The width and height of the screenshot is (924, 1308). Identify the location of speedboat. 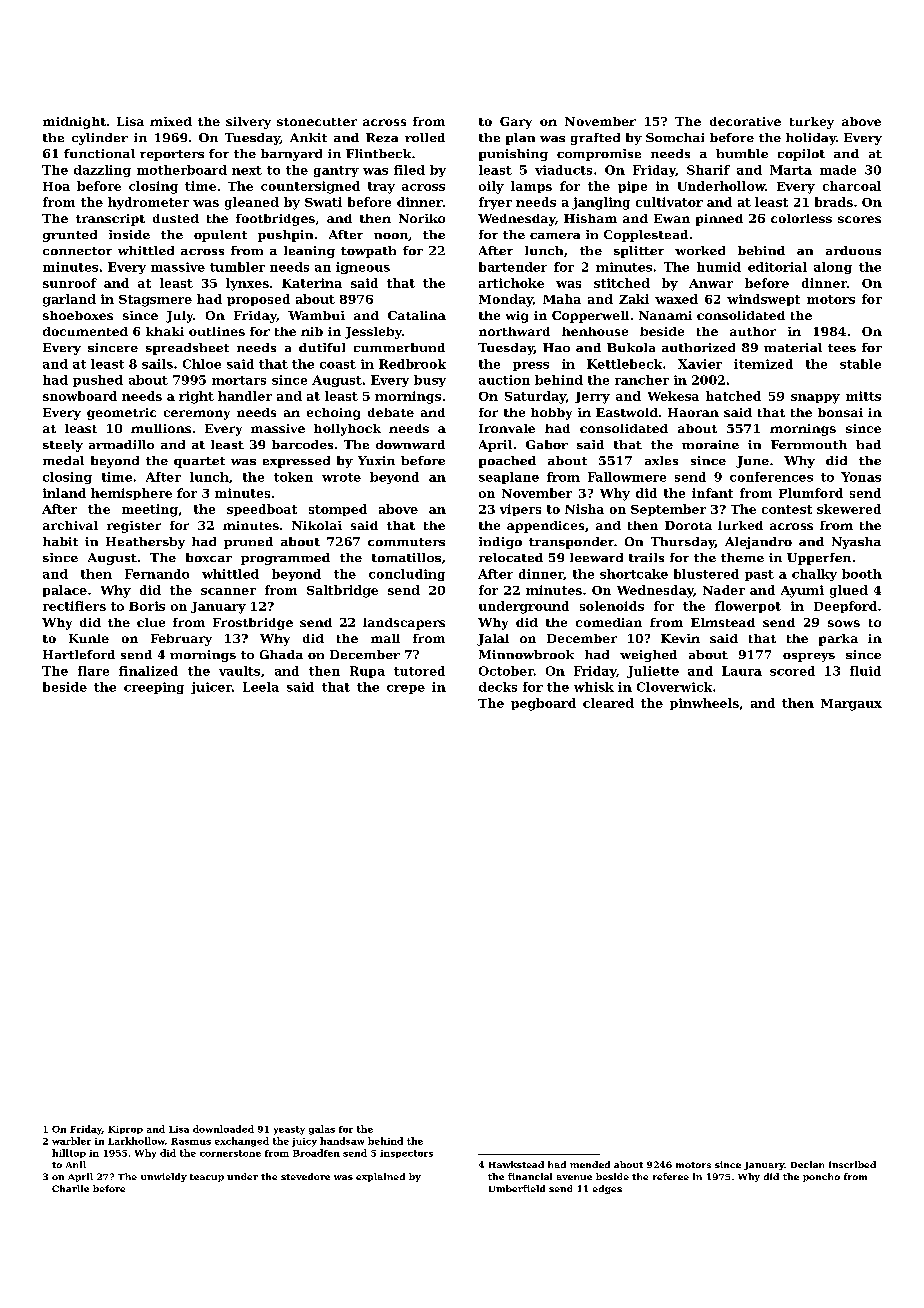
(262, 510).
